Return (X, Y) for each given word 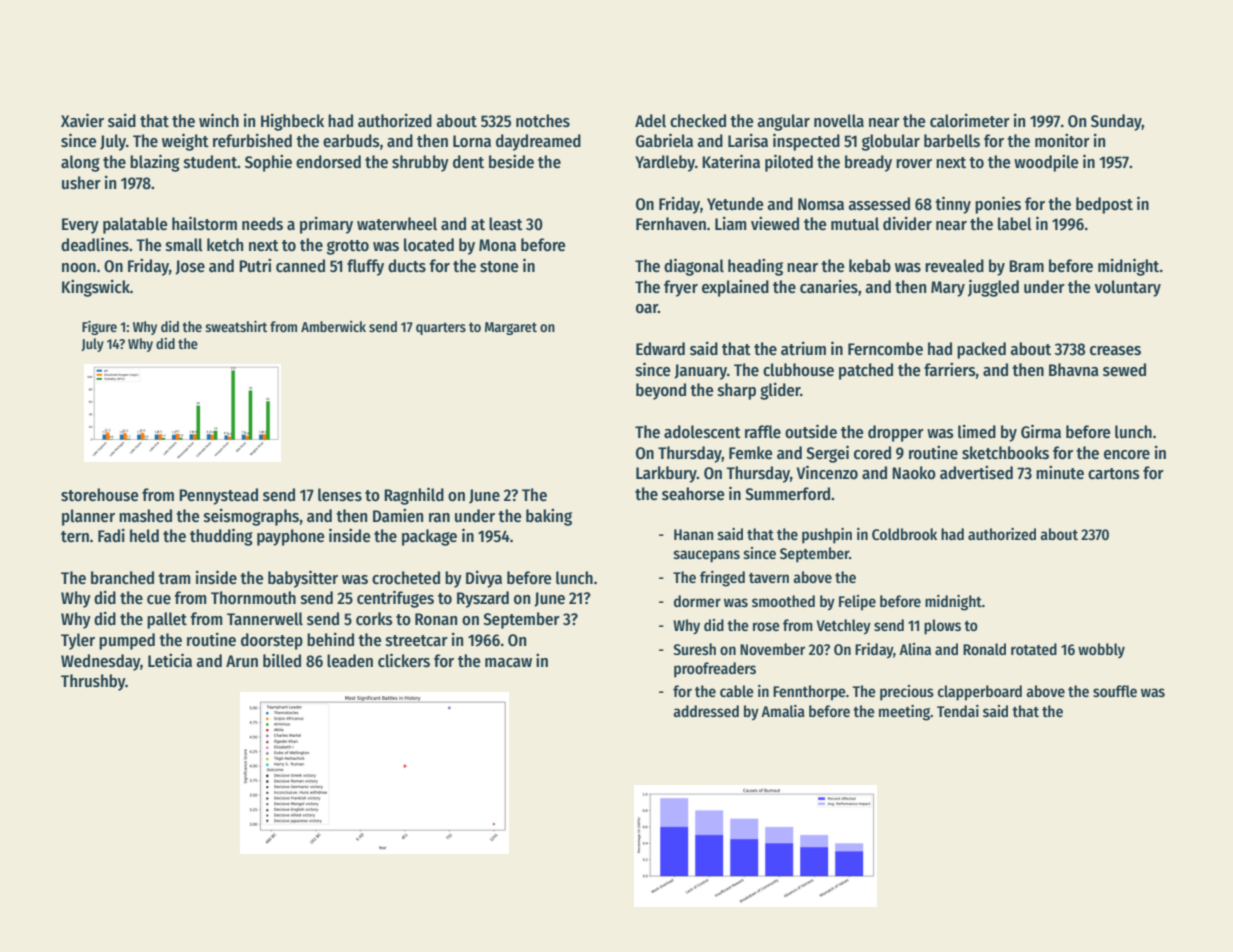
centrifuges (395, 599)
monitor (1062, 141)
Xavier (82, 120)
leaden (350, 661)
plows (942, 627)
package (429, 537)
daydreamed (538, 142)
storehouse (100, 495)
